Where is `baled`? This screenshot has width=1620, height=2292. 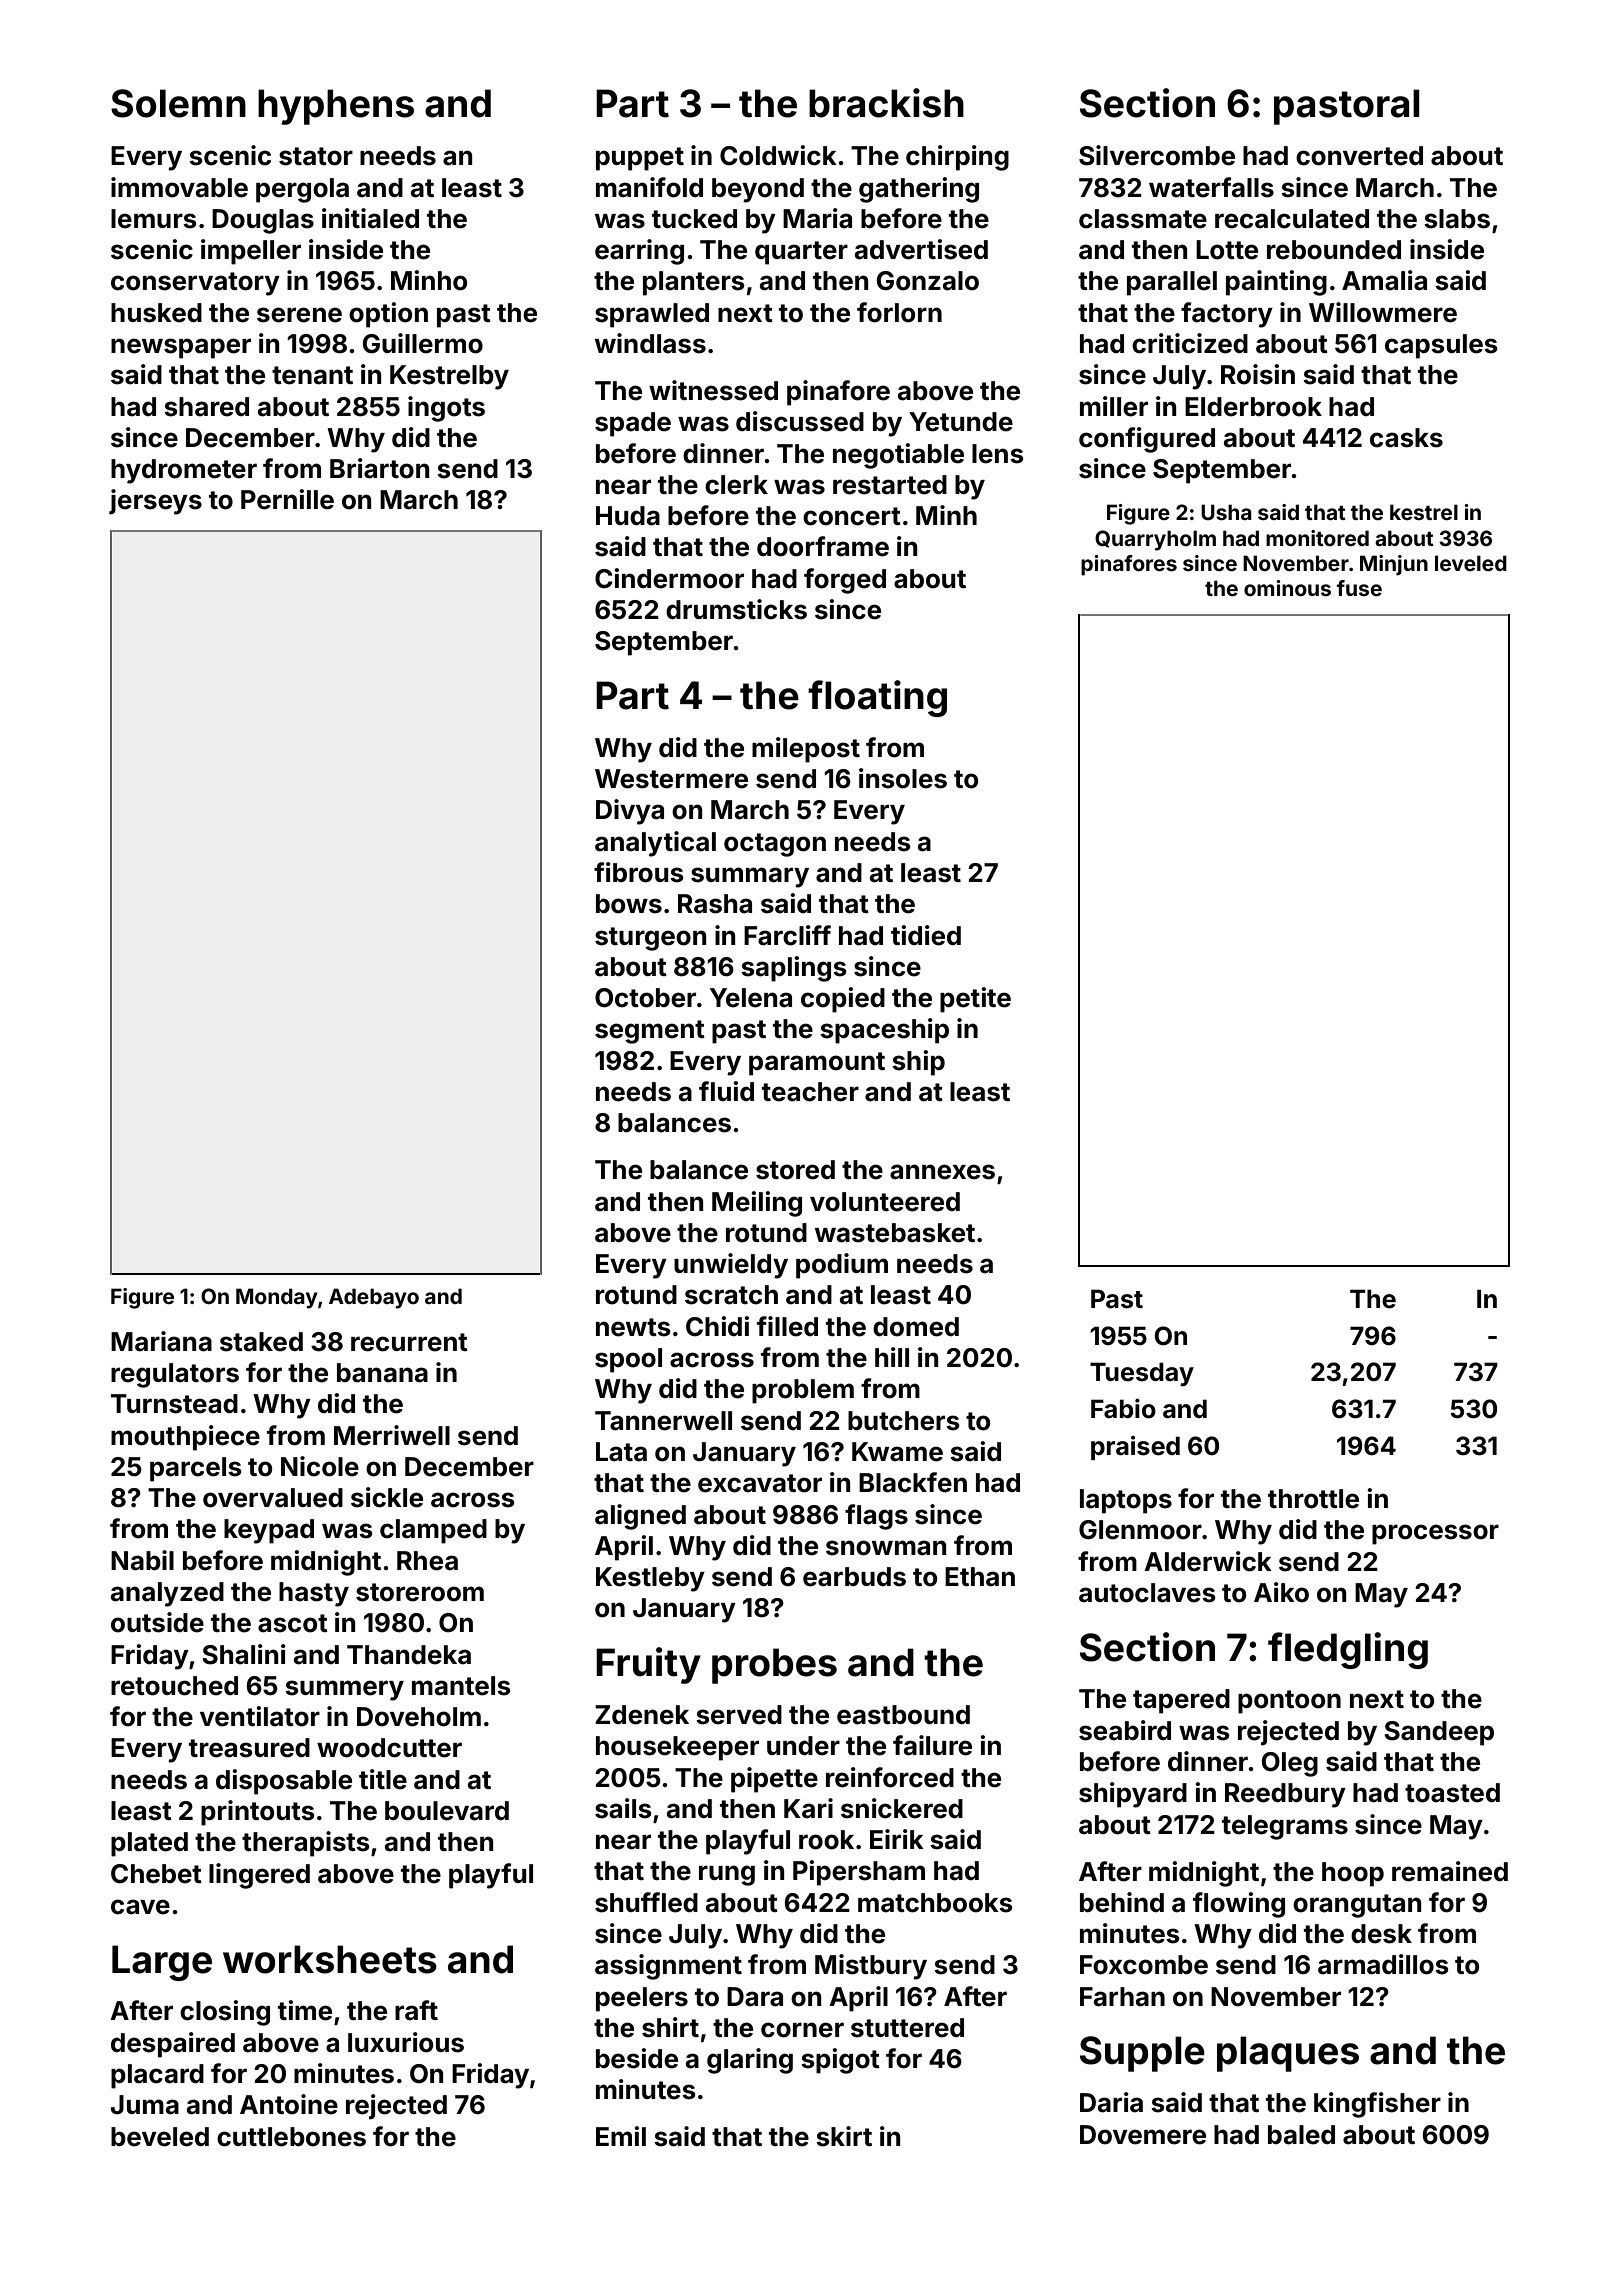 baled is located at coordinates (1301, 2135).
